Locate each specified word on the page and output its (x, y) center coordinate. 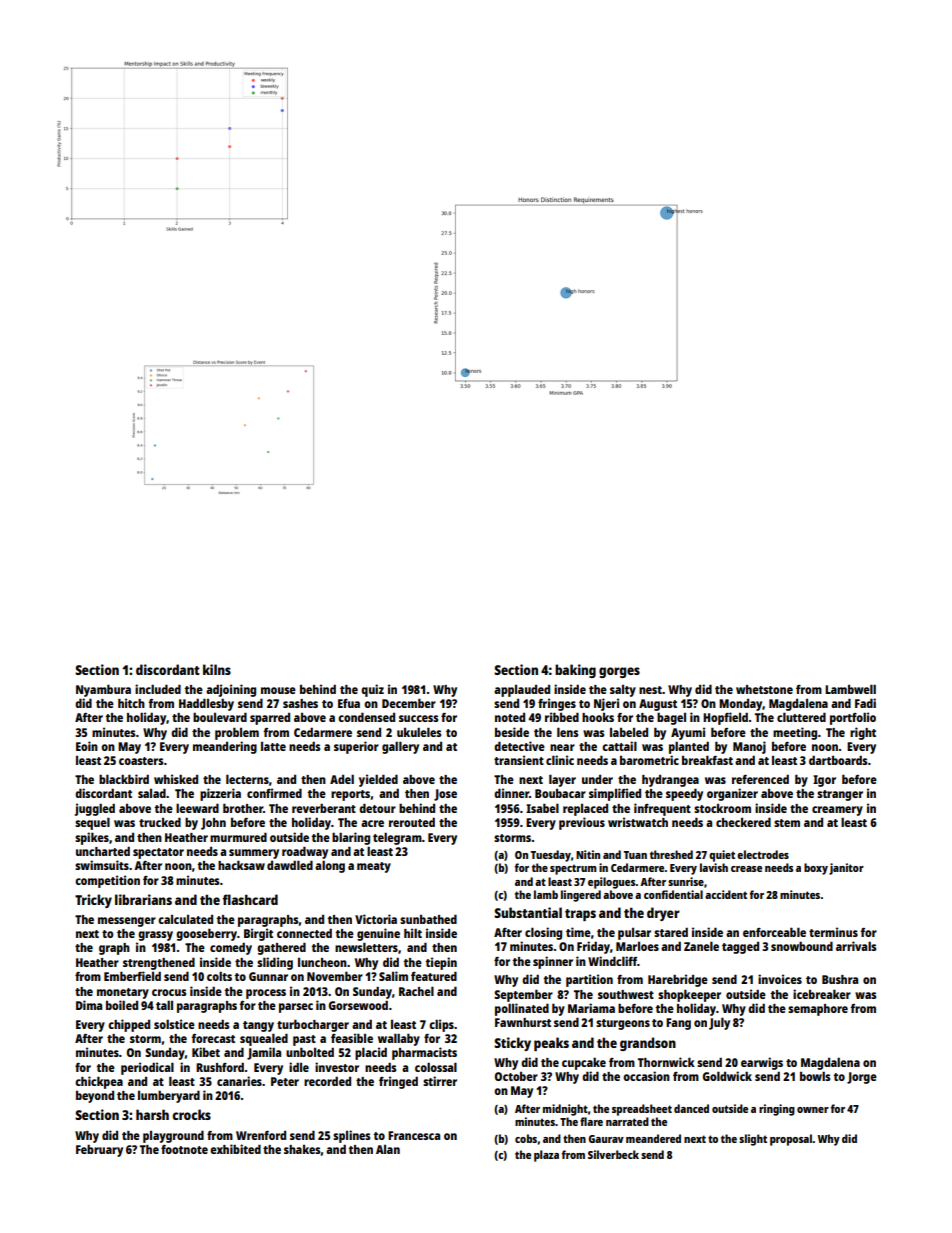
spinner (553, 962)
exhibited (235, 1149)
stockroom (722, 808)
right (863, 733)
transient (519, 760)
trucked (160, 822)
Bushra (840, 979)
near (562, 747)
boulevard (220, 717)
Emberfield (132, 976)
